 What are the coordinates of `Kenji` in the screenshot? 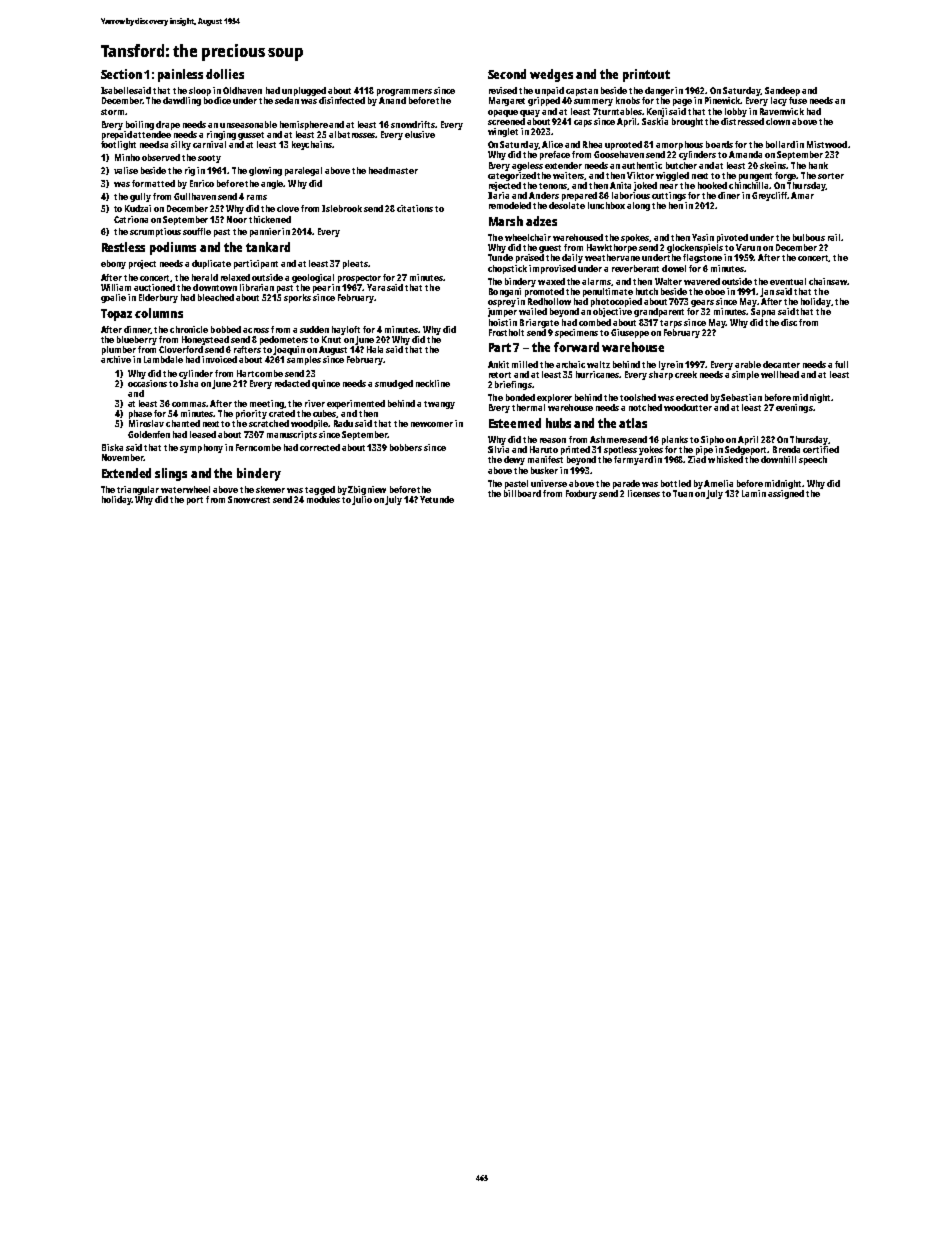 It's located at (657, 112).
